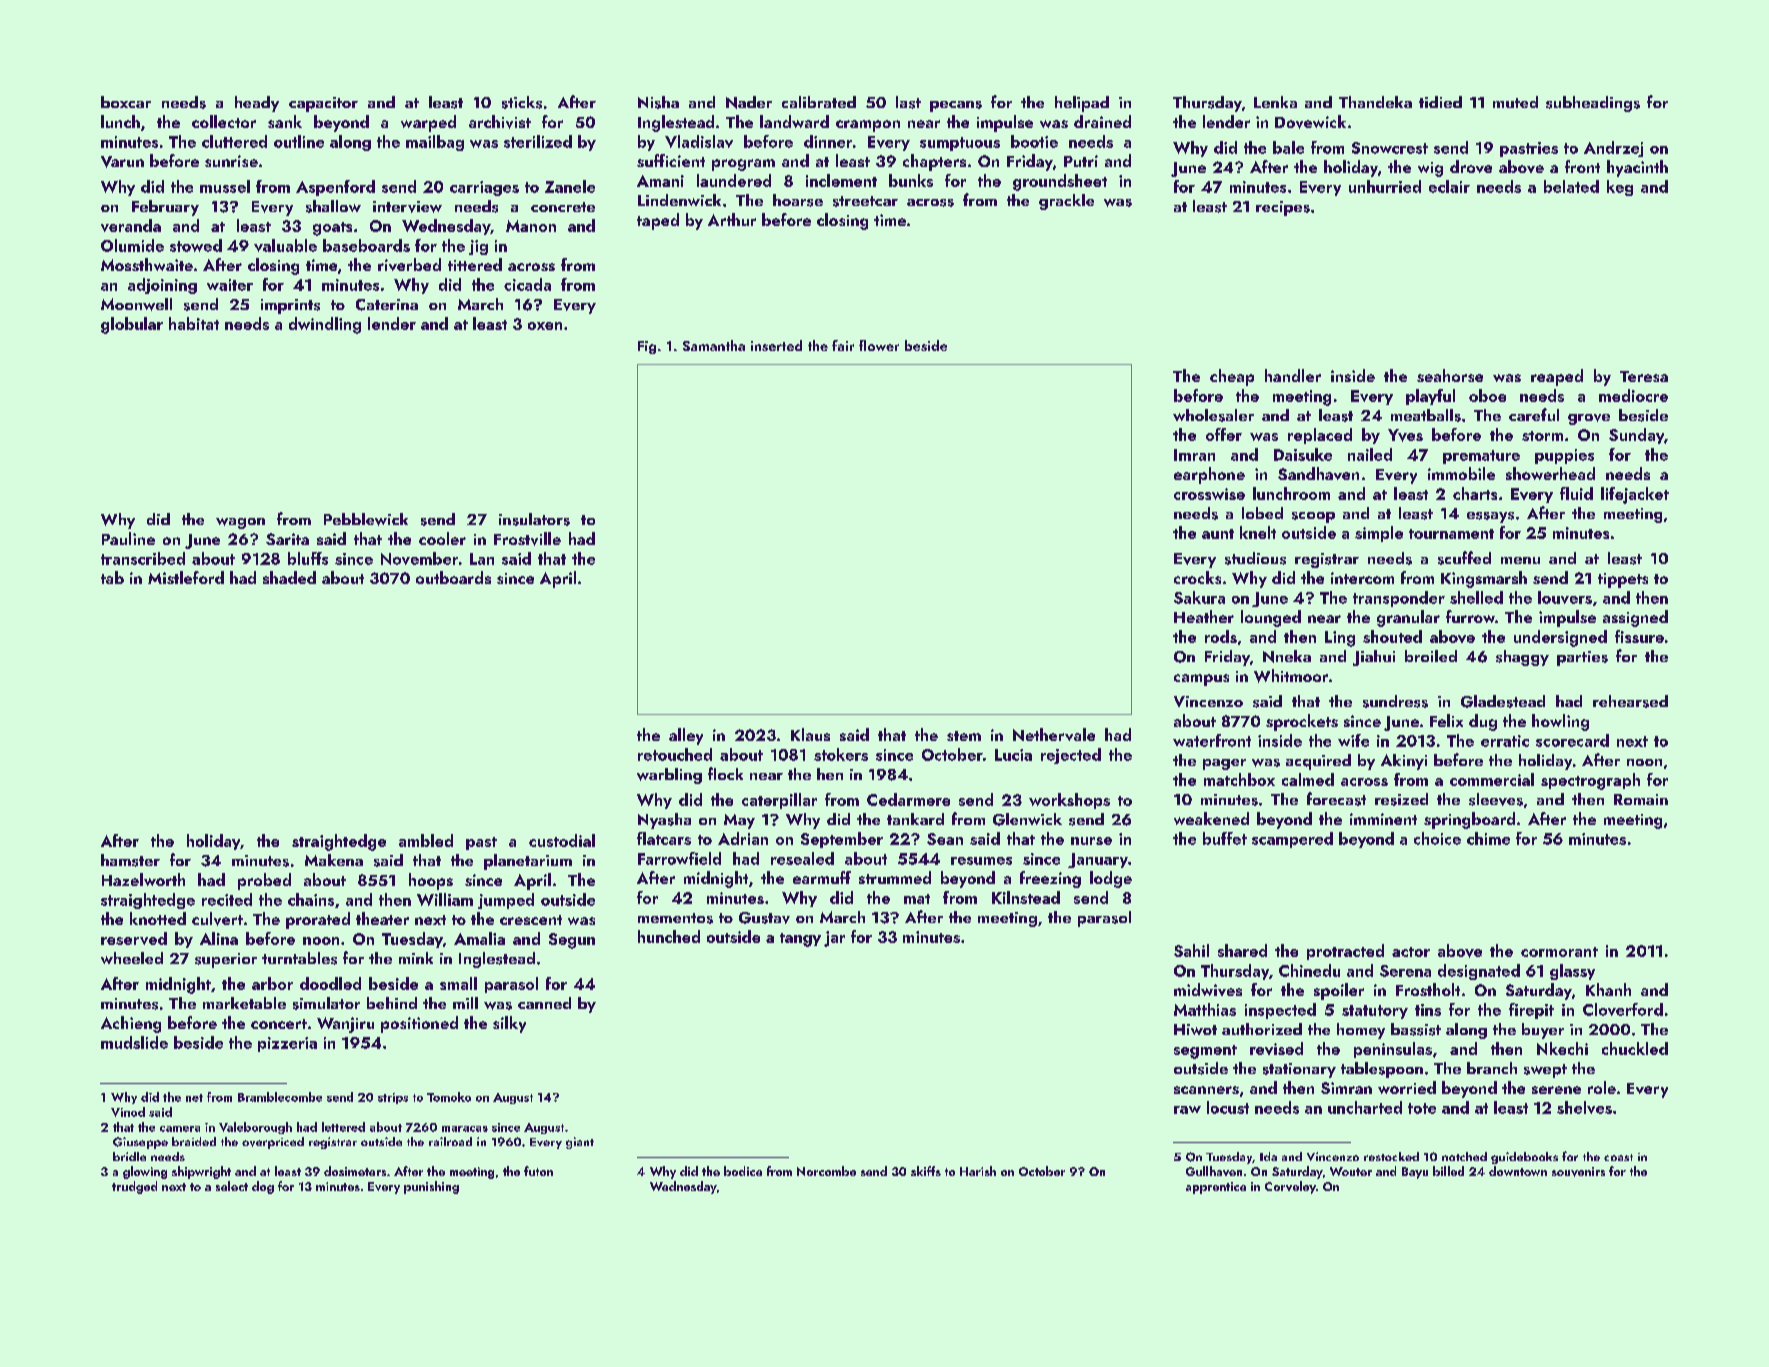 The image size is (1769, 1367). What do you see at coordinates (285, 245) in the page?
I see `valuable` at bounding box center [285, 245].
